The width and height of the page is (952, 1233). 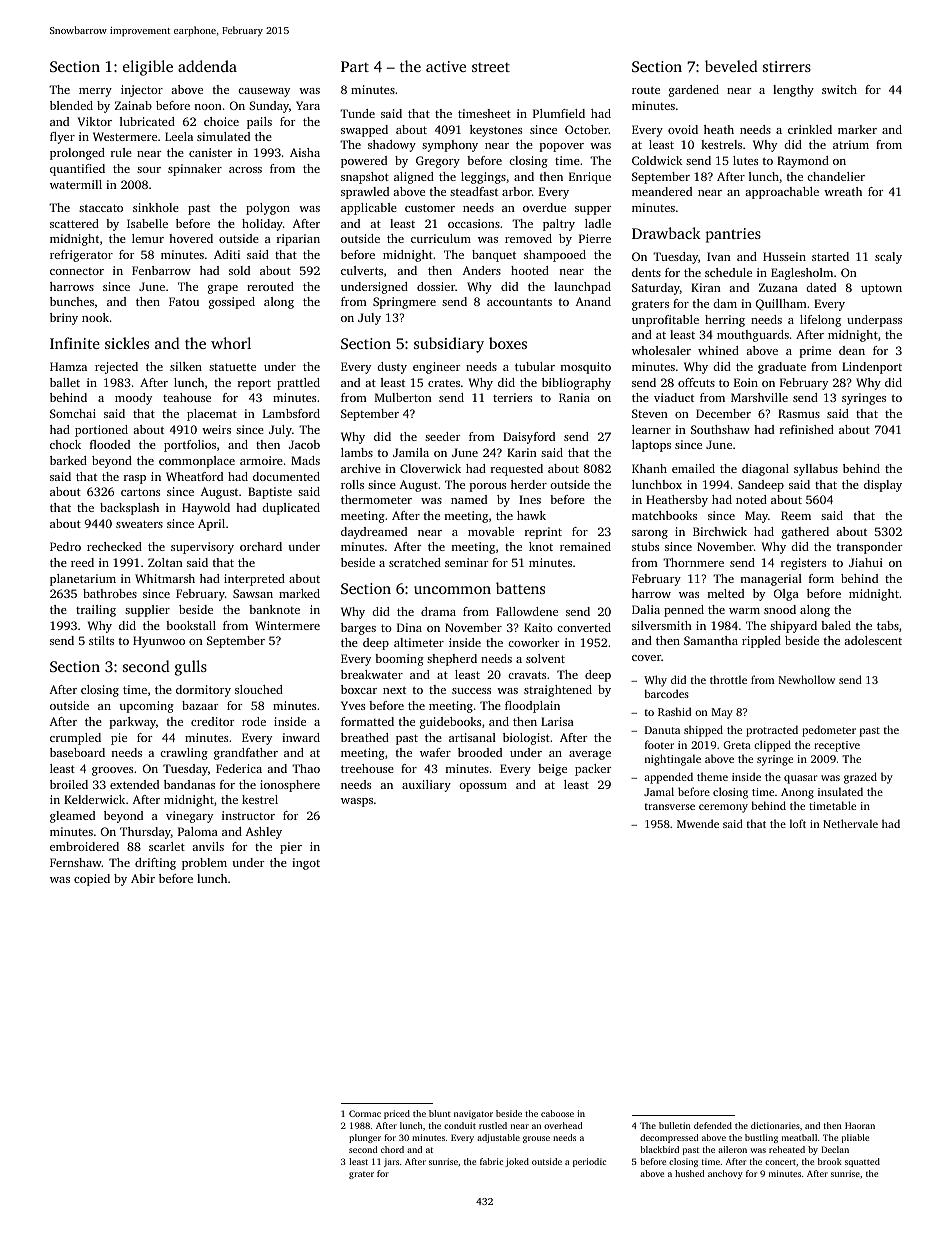 What do you see at coordinates (888, 625) in the page?
I see `tabs` at bounding box center [888, 625].
